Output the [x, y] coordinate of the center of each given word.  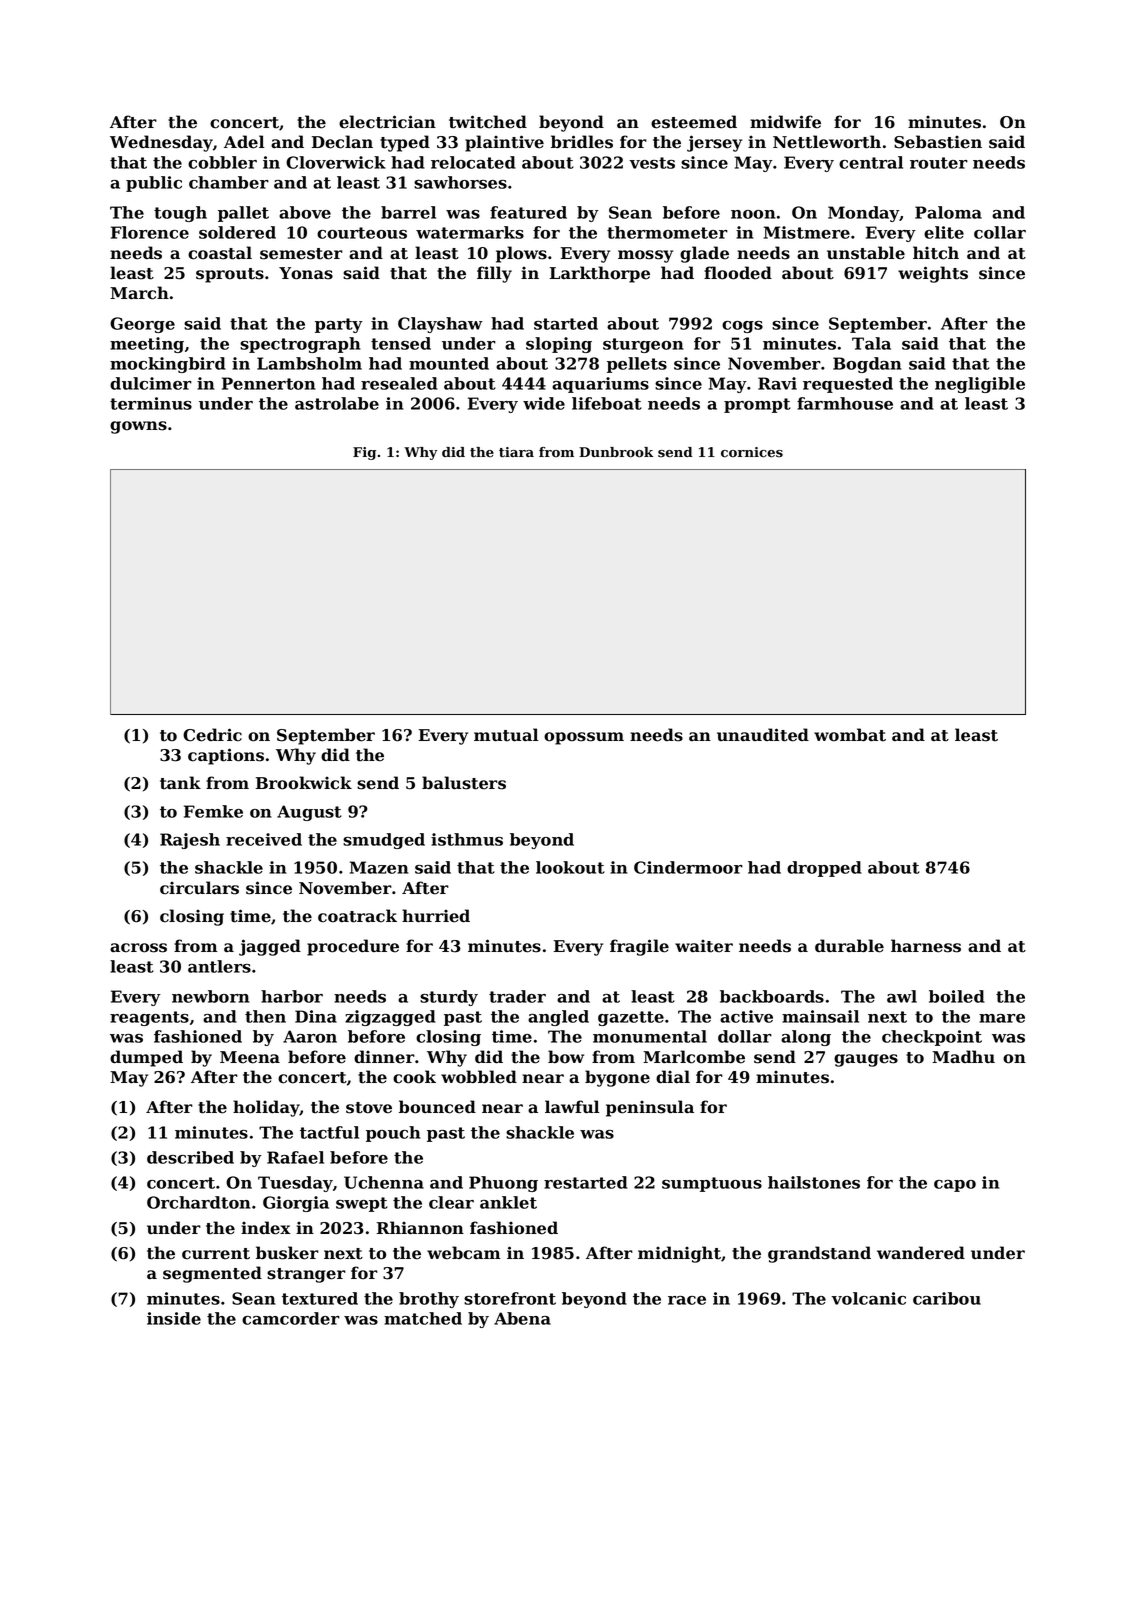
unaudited [763, 735]
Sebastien [938, 142]
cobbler [222, 162]
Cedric [212, 735]
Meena [250, 1057]
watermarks [470, 232]
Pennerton [268, 383]
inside [174, 1318]
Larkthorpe [600, 274]
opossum [584, 738]
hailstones [814, 1182]
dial [673, 1077]
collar [1000, 232]
